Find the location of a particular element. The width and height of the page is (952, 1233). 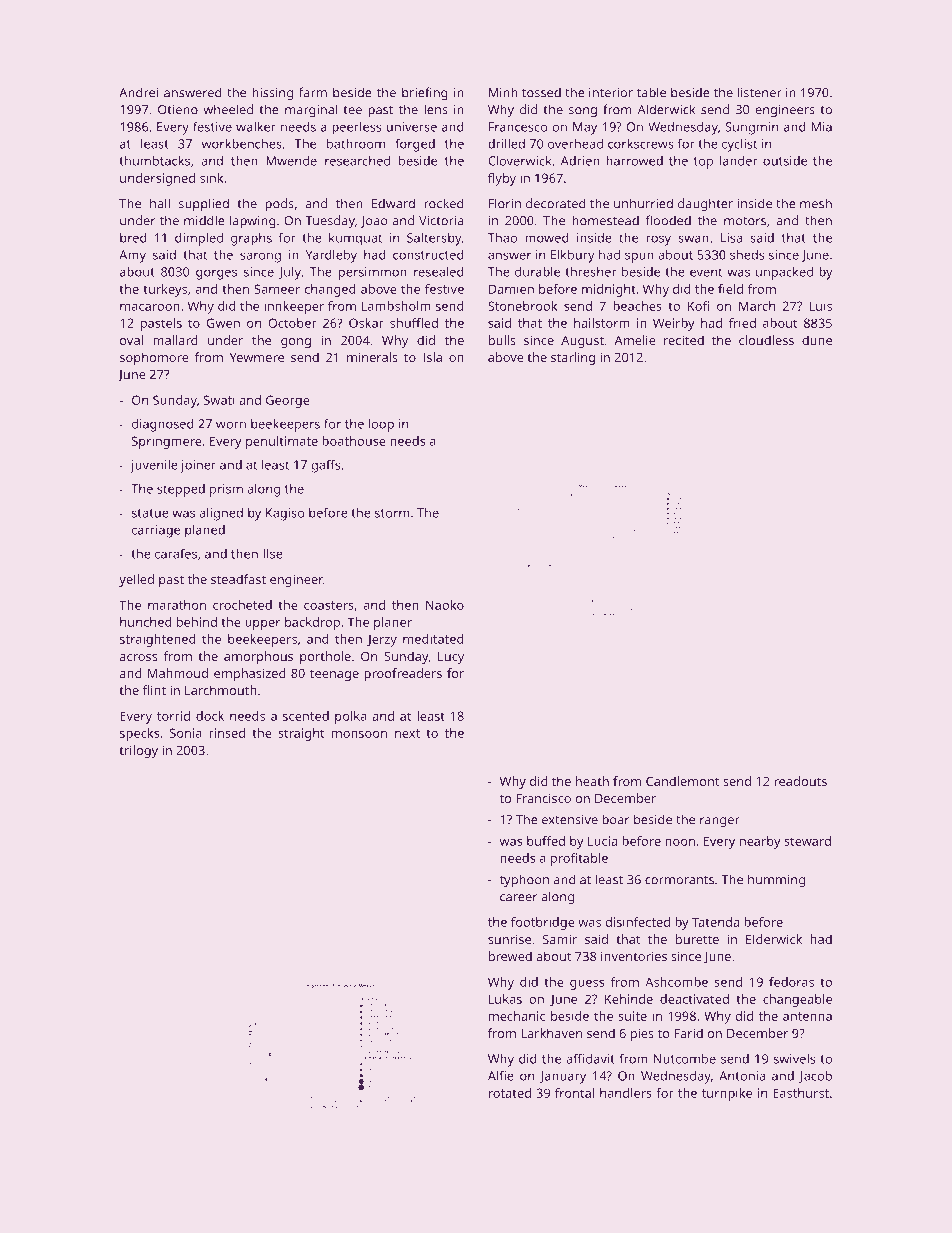

rotated is located at coordinates (510, 1093).
